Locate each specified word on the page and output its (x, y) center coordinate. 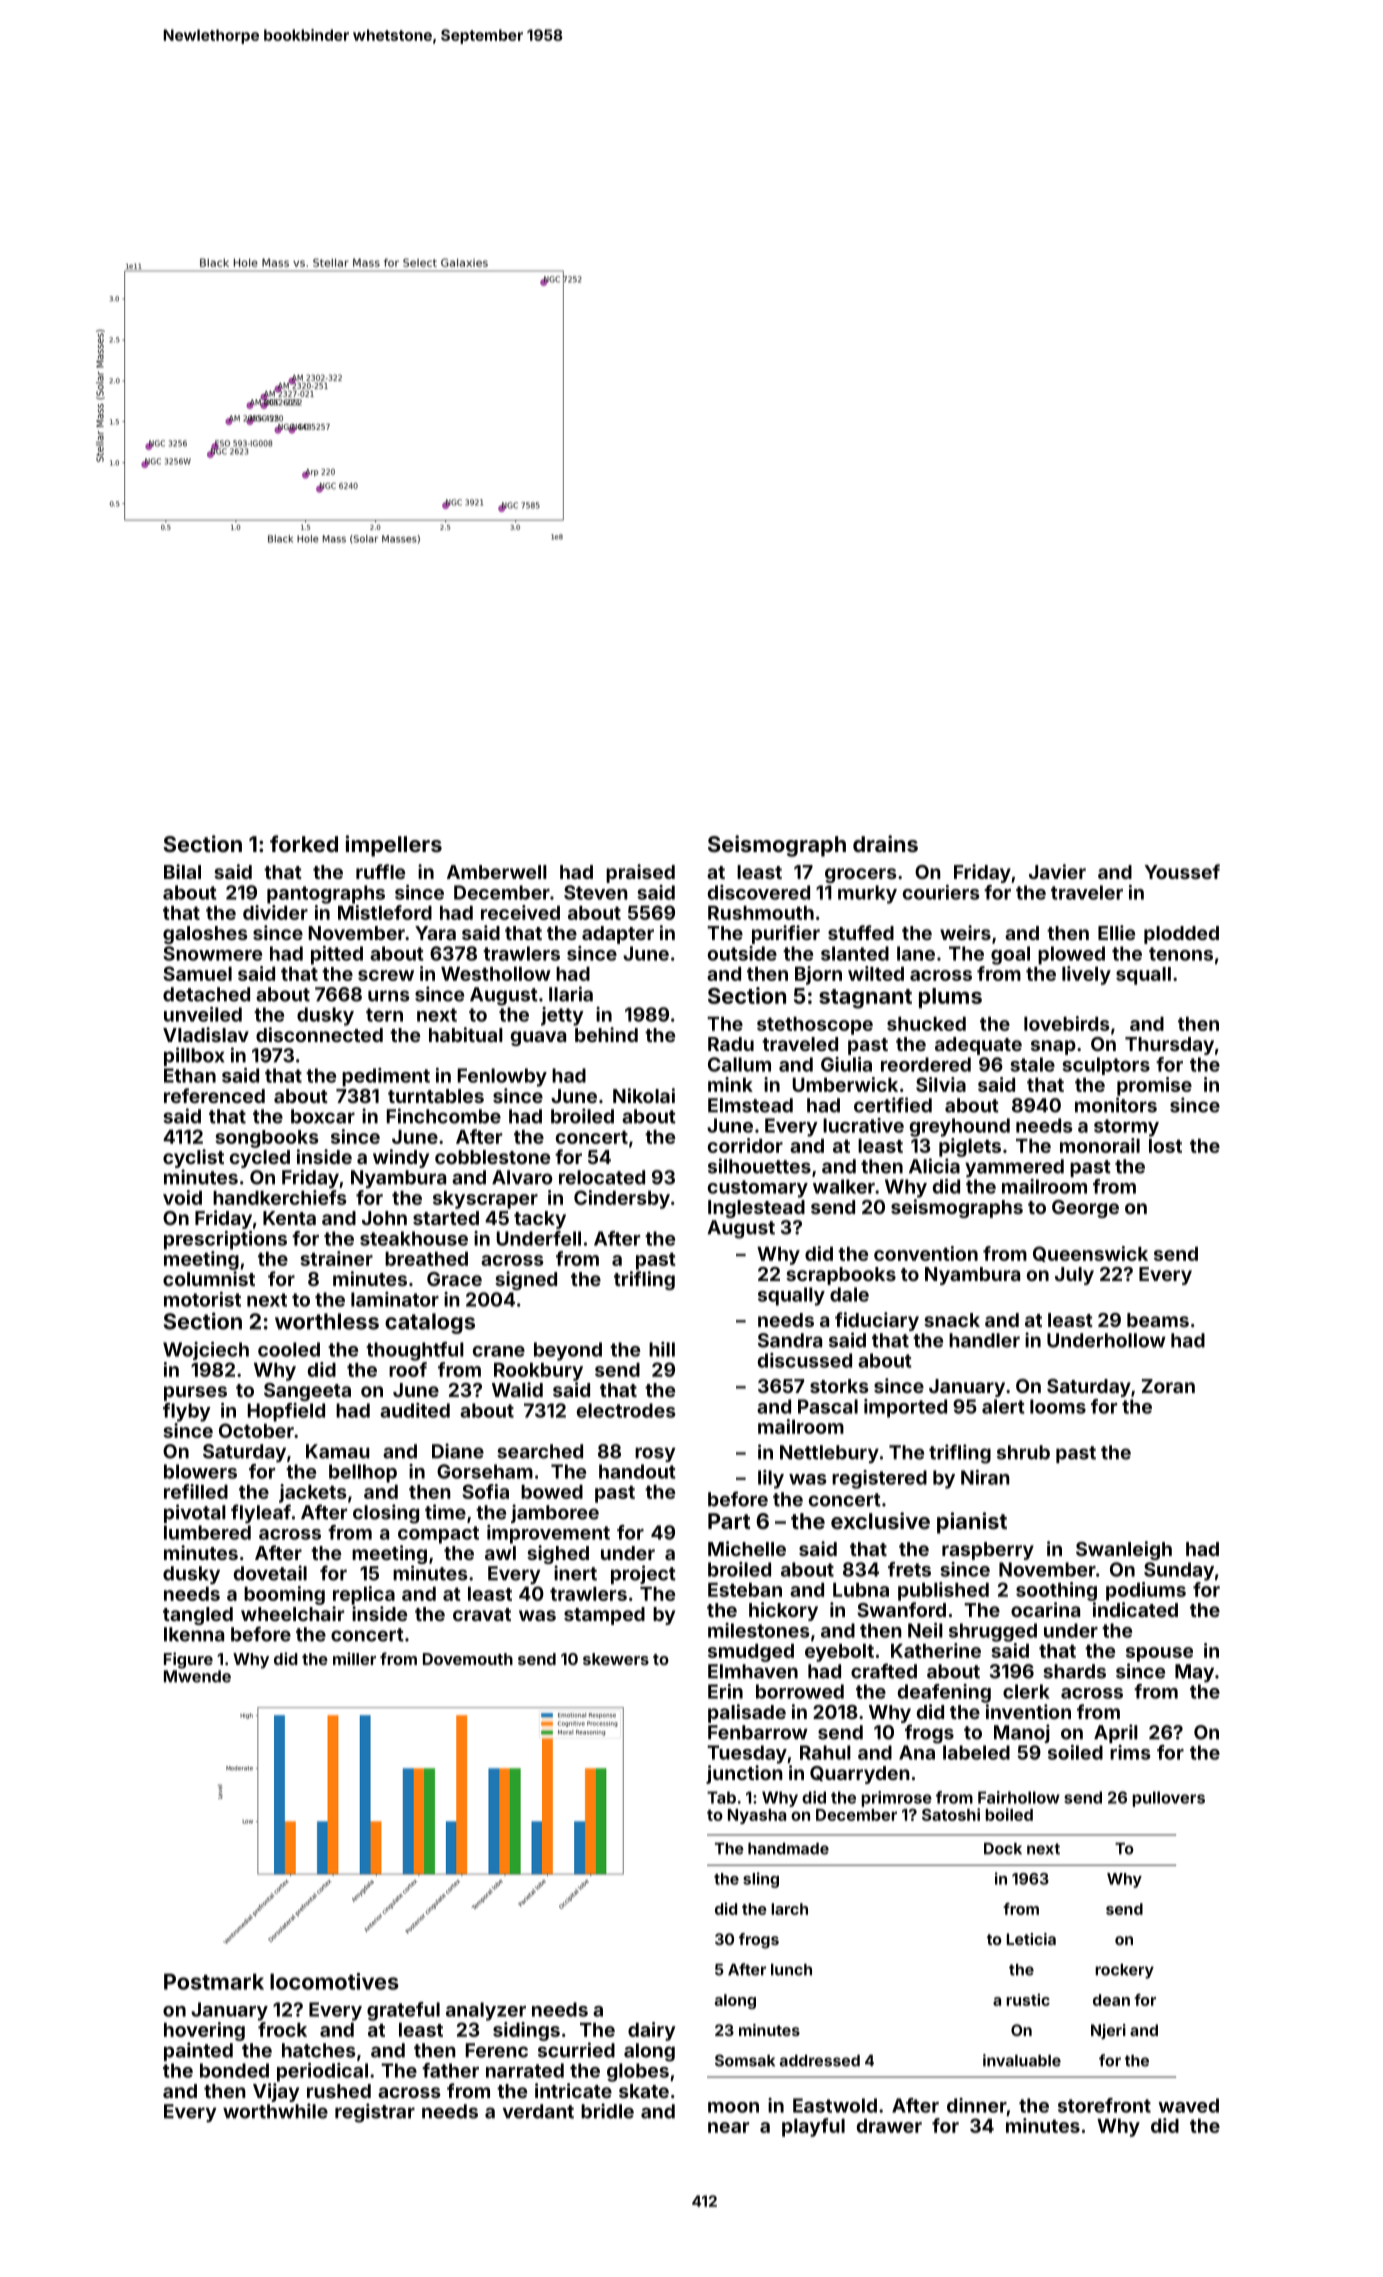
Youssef (1182, 871)
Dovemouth (468, 1659)
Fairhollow (1019, 1797)
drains (885, 843)
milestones (759, 1630)
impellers (394, 846)
